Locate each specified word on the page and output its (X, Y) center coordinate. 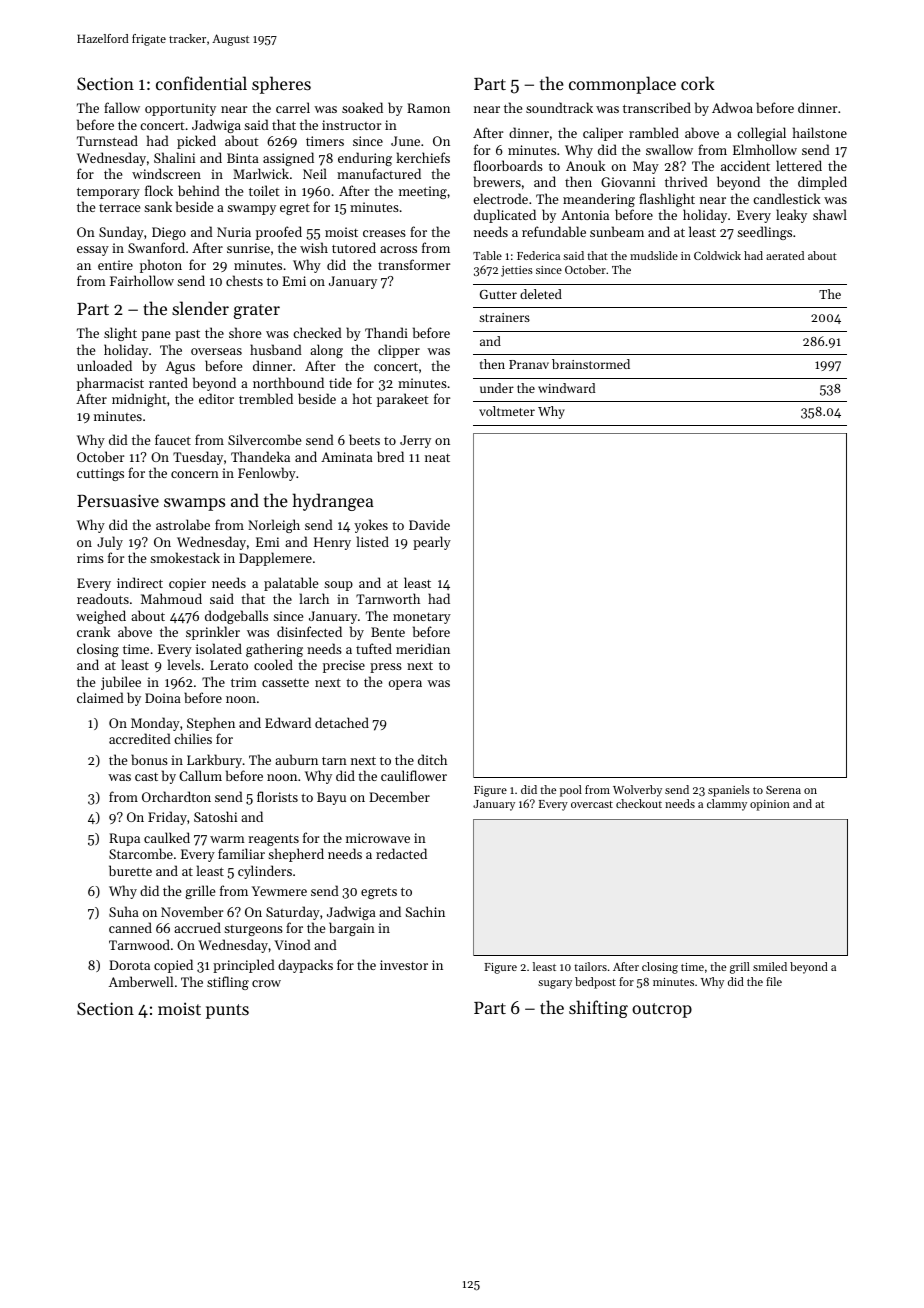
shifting (598, 1009)
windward (566, 388)
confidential (201, 83)
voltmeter (507, 411)
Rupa (124, 839)
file (774, 981)
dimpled (822, 183)
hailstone (820, 132)
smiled (770, 966)
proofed (279, 233)
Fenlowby (267, 474)
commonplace (622, 85)
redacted (401, 853)
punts (227, 1011)
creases (384, 233)
